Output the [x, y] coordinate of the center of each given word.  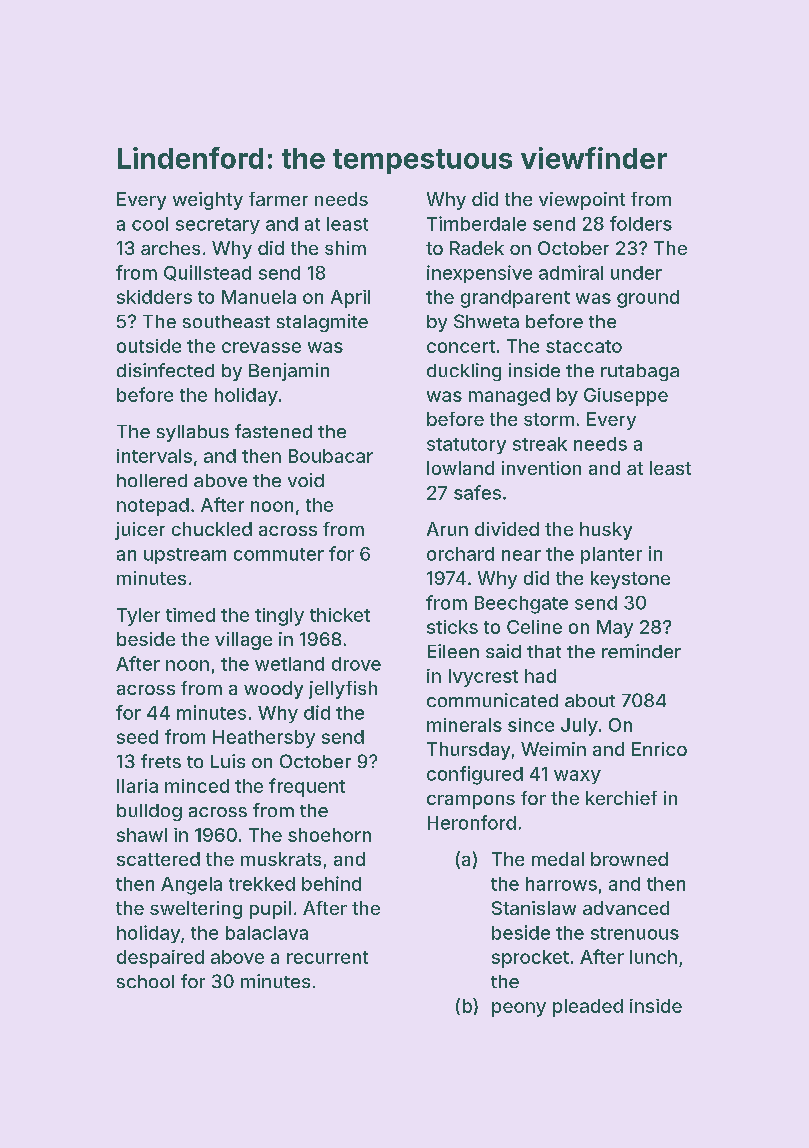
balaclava [267, 933]
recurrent [327, 957]
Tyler [138, 617]
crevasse [261, 347]
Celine [534, 627]
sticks [452, 627]
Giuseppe [626, 397]
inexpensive [479, 274]
